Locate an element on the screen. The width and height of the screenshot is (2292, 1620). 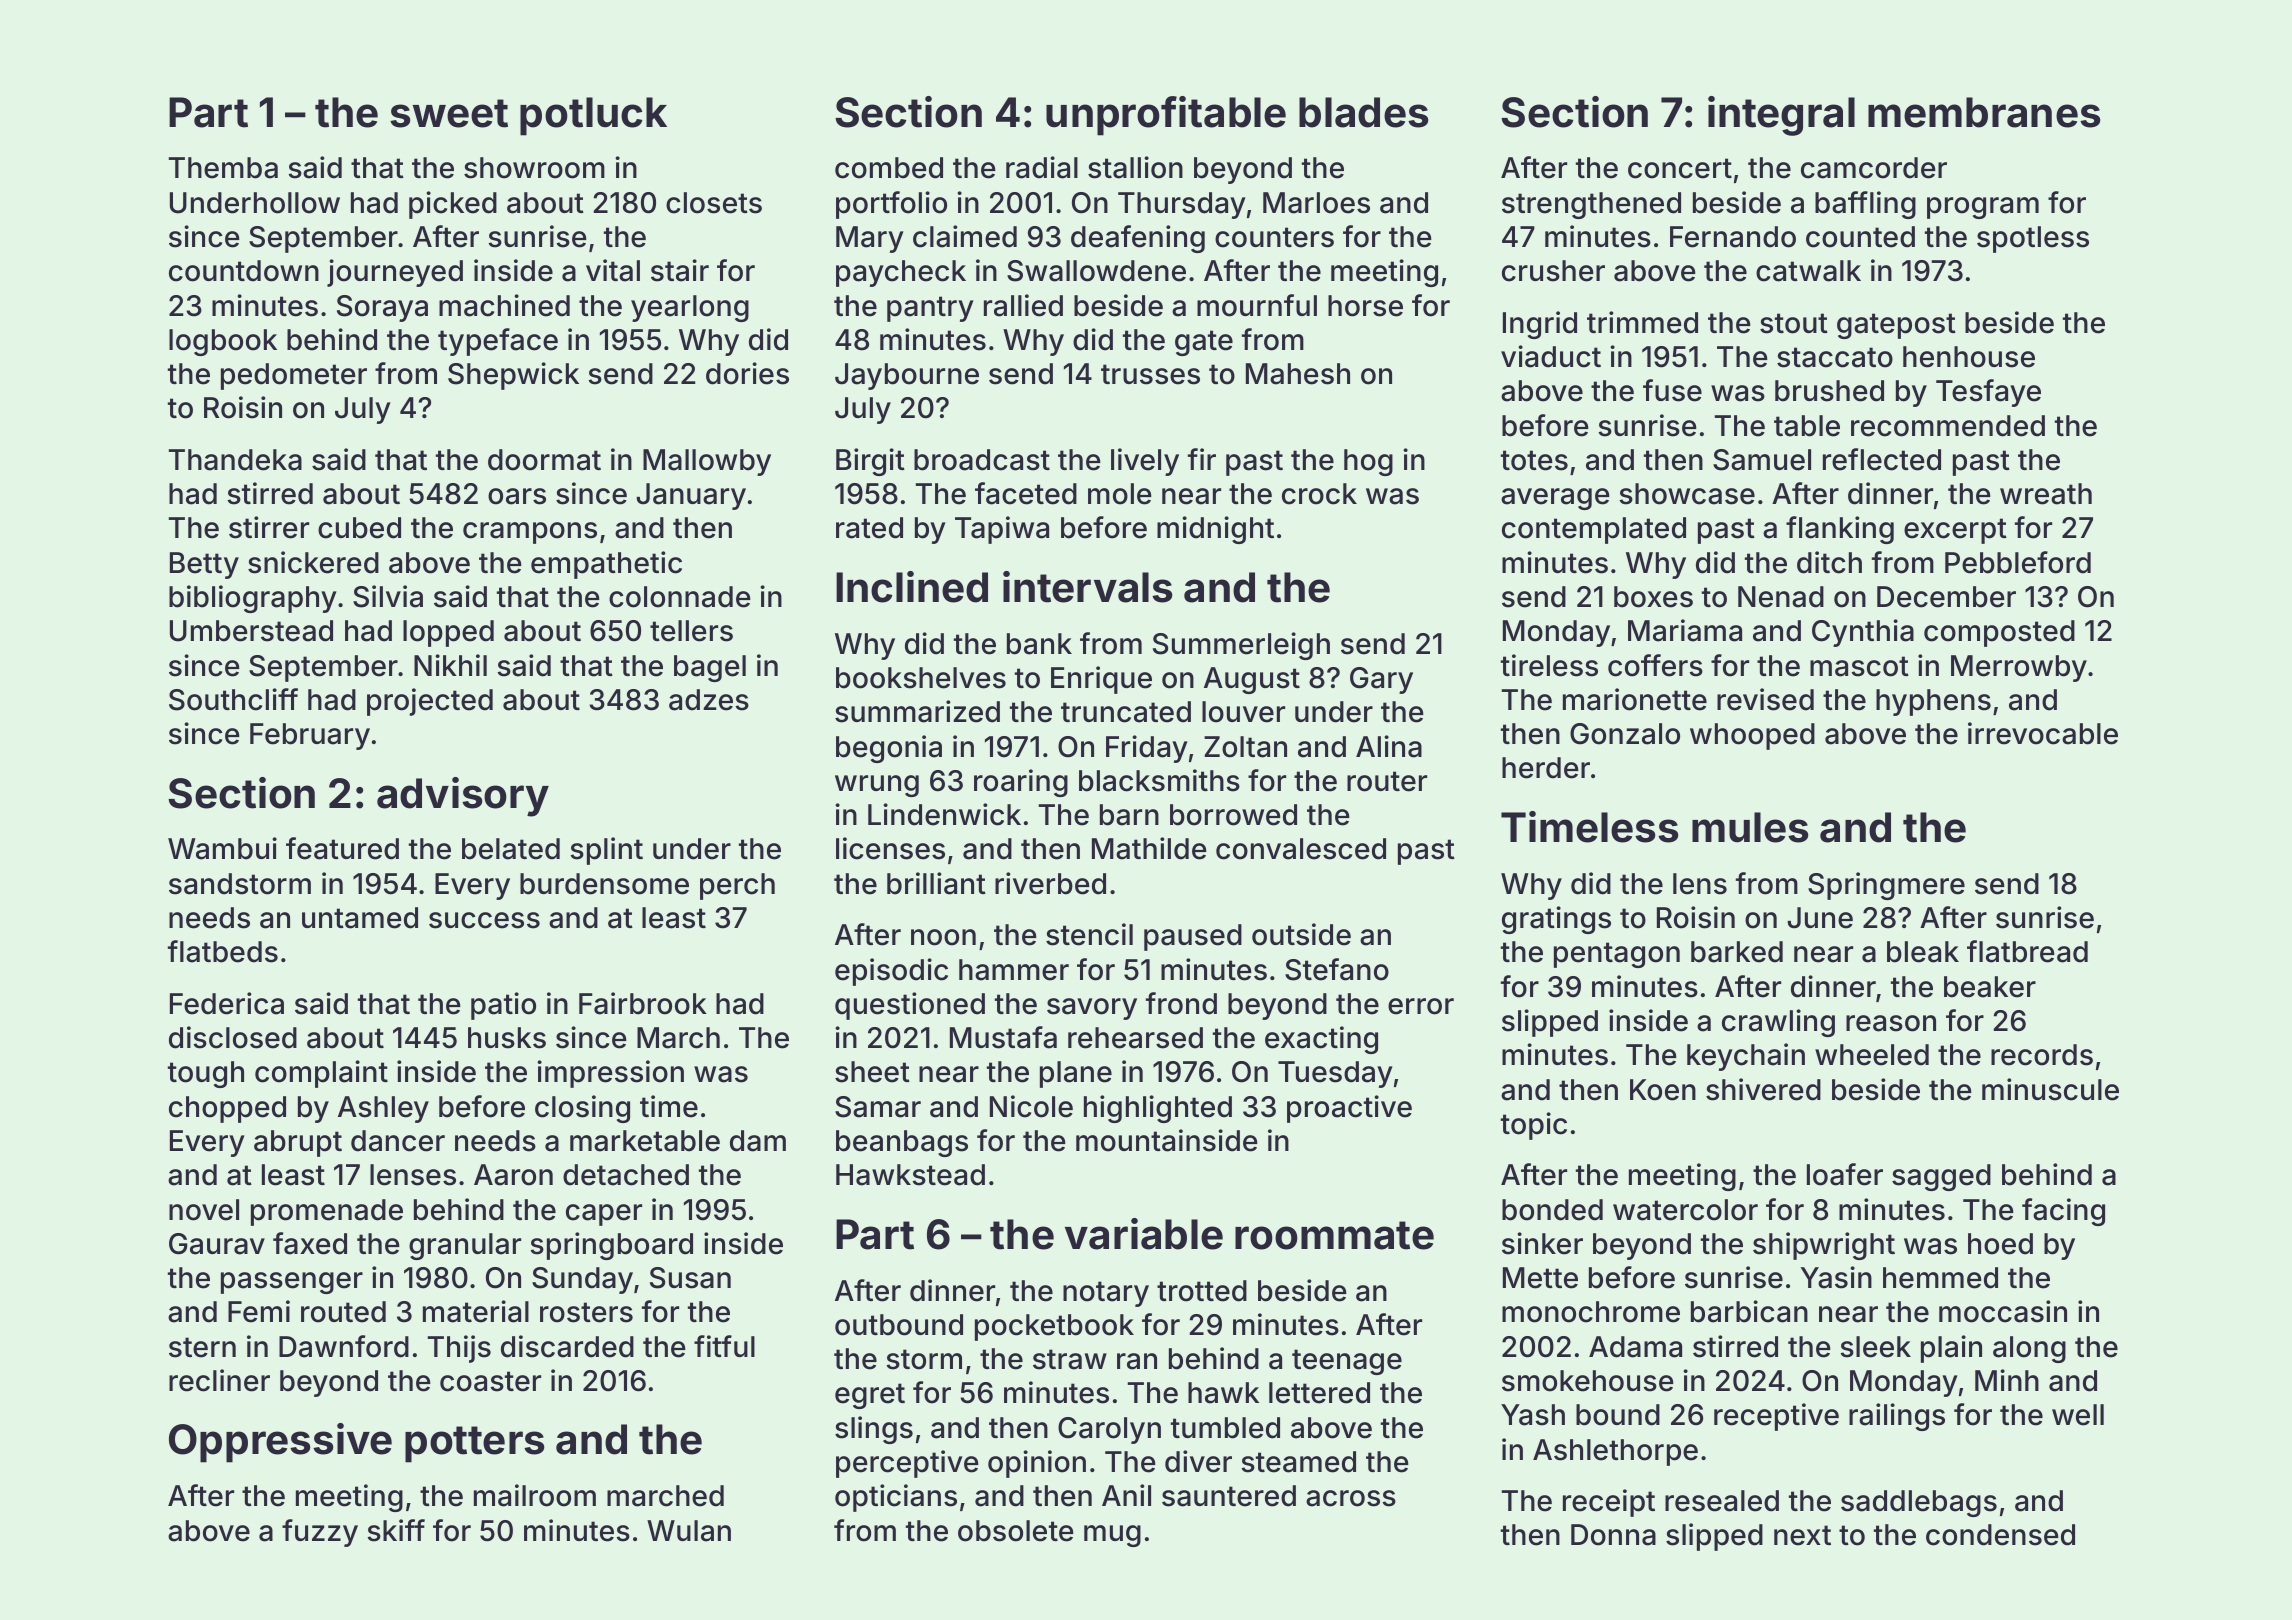
program is located at coordinates (1983, 208).
